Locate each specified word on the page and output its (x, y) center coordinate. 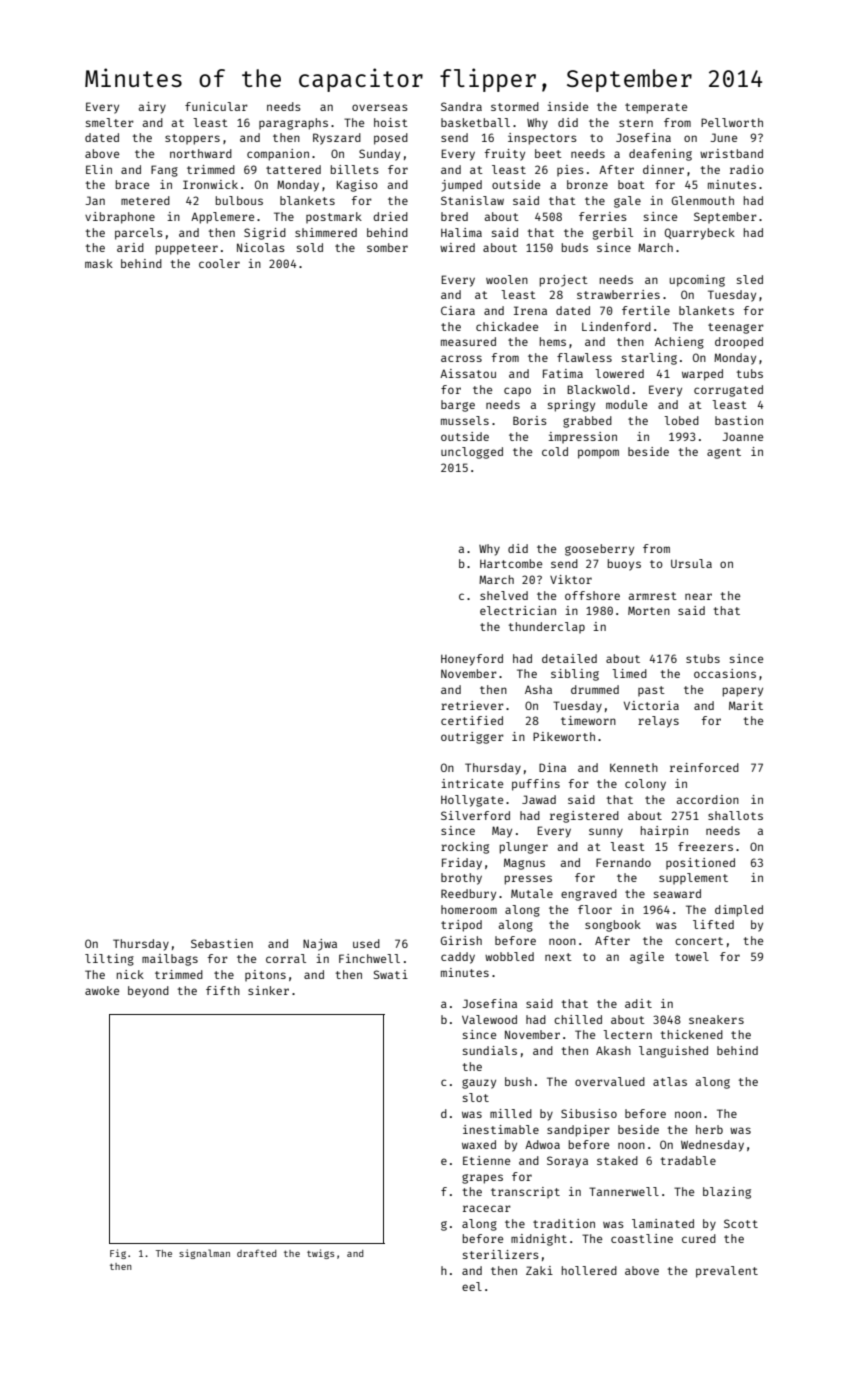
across (461, 358)
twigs (320, 1254)
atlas (670, 1081)
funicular (216, 106)
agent (724, 453)
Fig (118, 1254)
